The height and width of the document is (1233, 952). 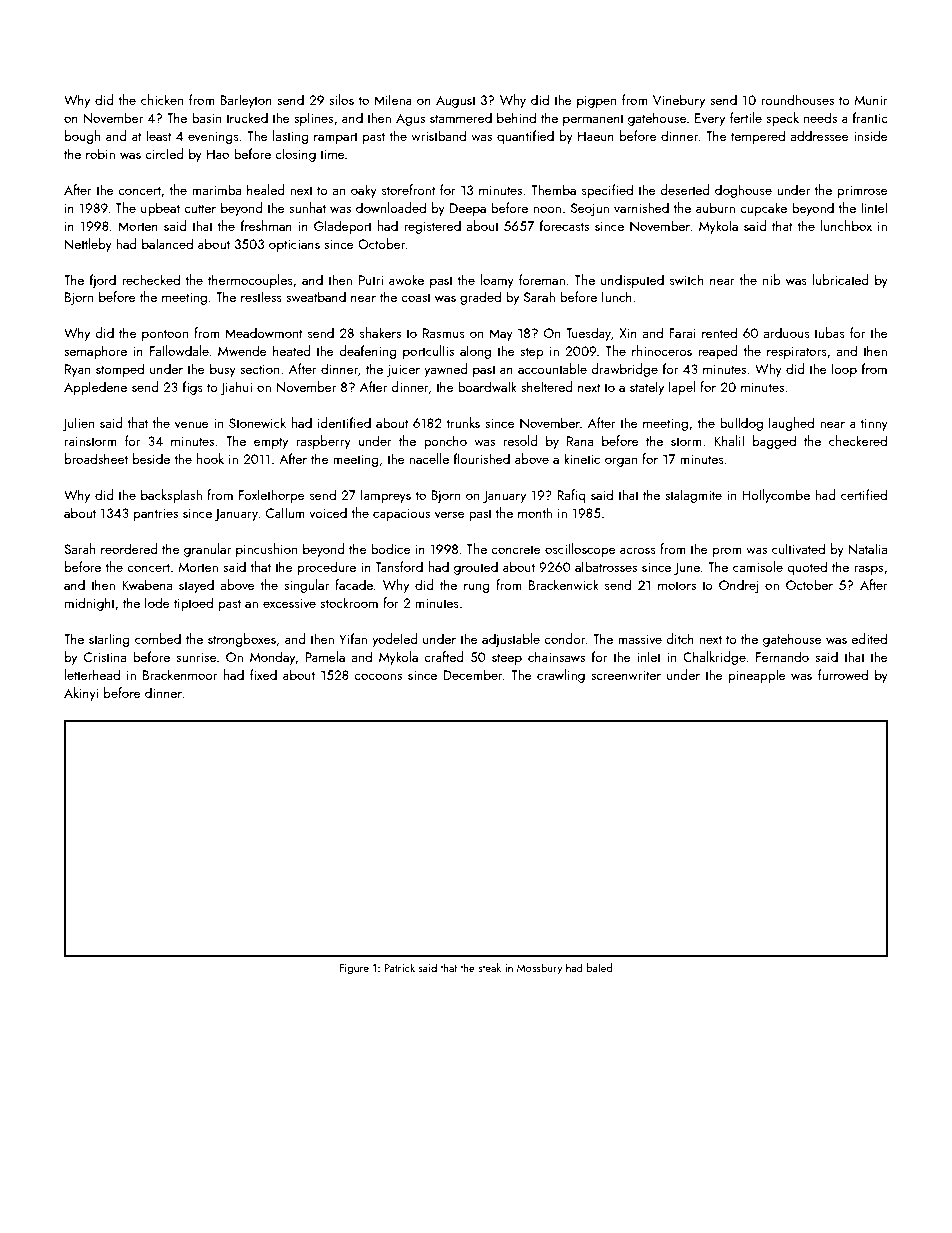 What do you see at coordinates (162, 99) in the document?
I see `chicken` at bounding box center [162, 99].
